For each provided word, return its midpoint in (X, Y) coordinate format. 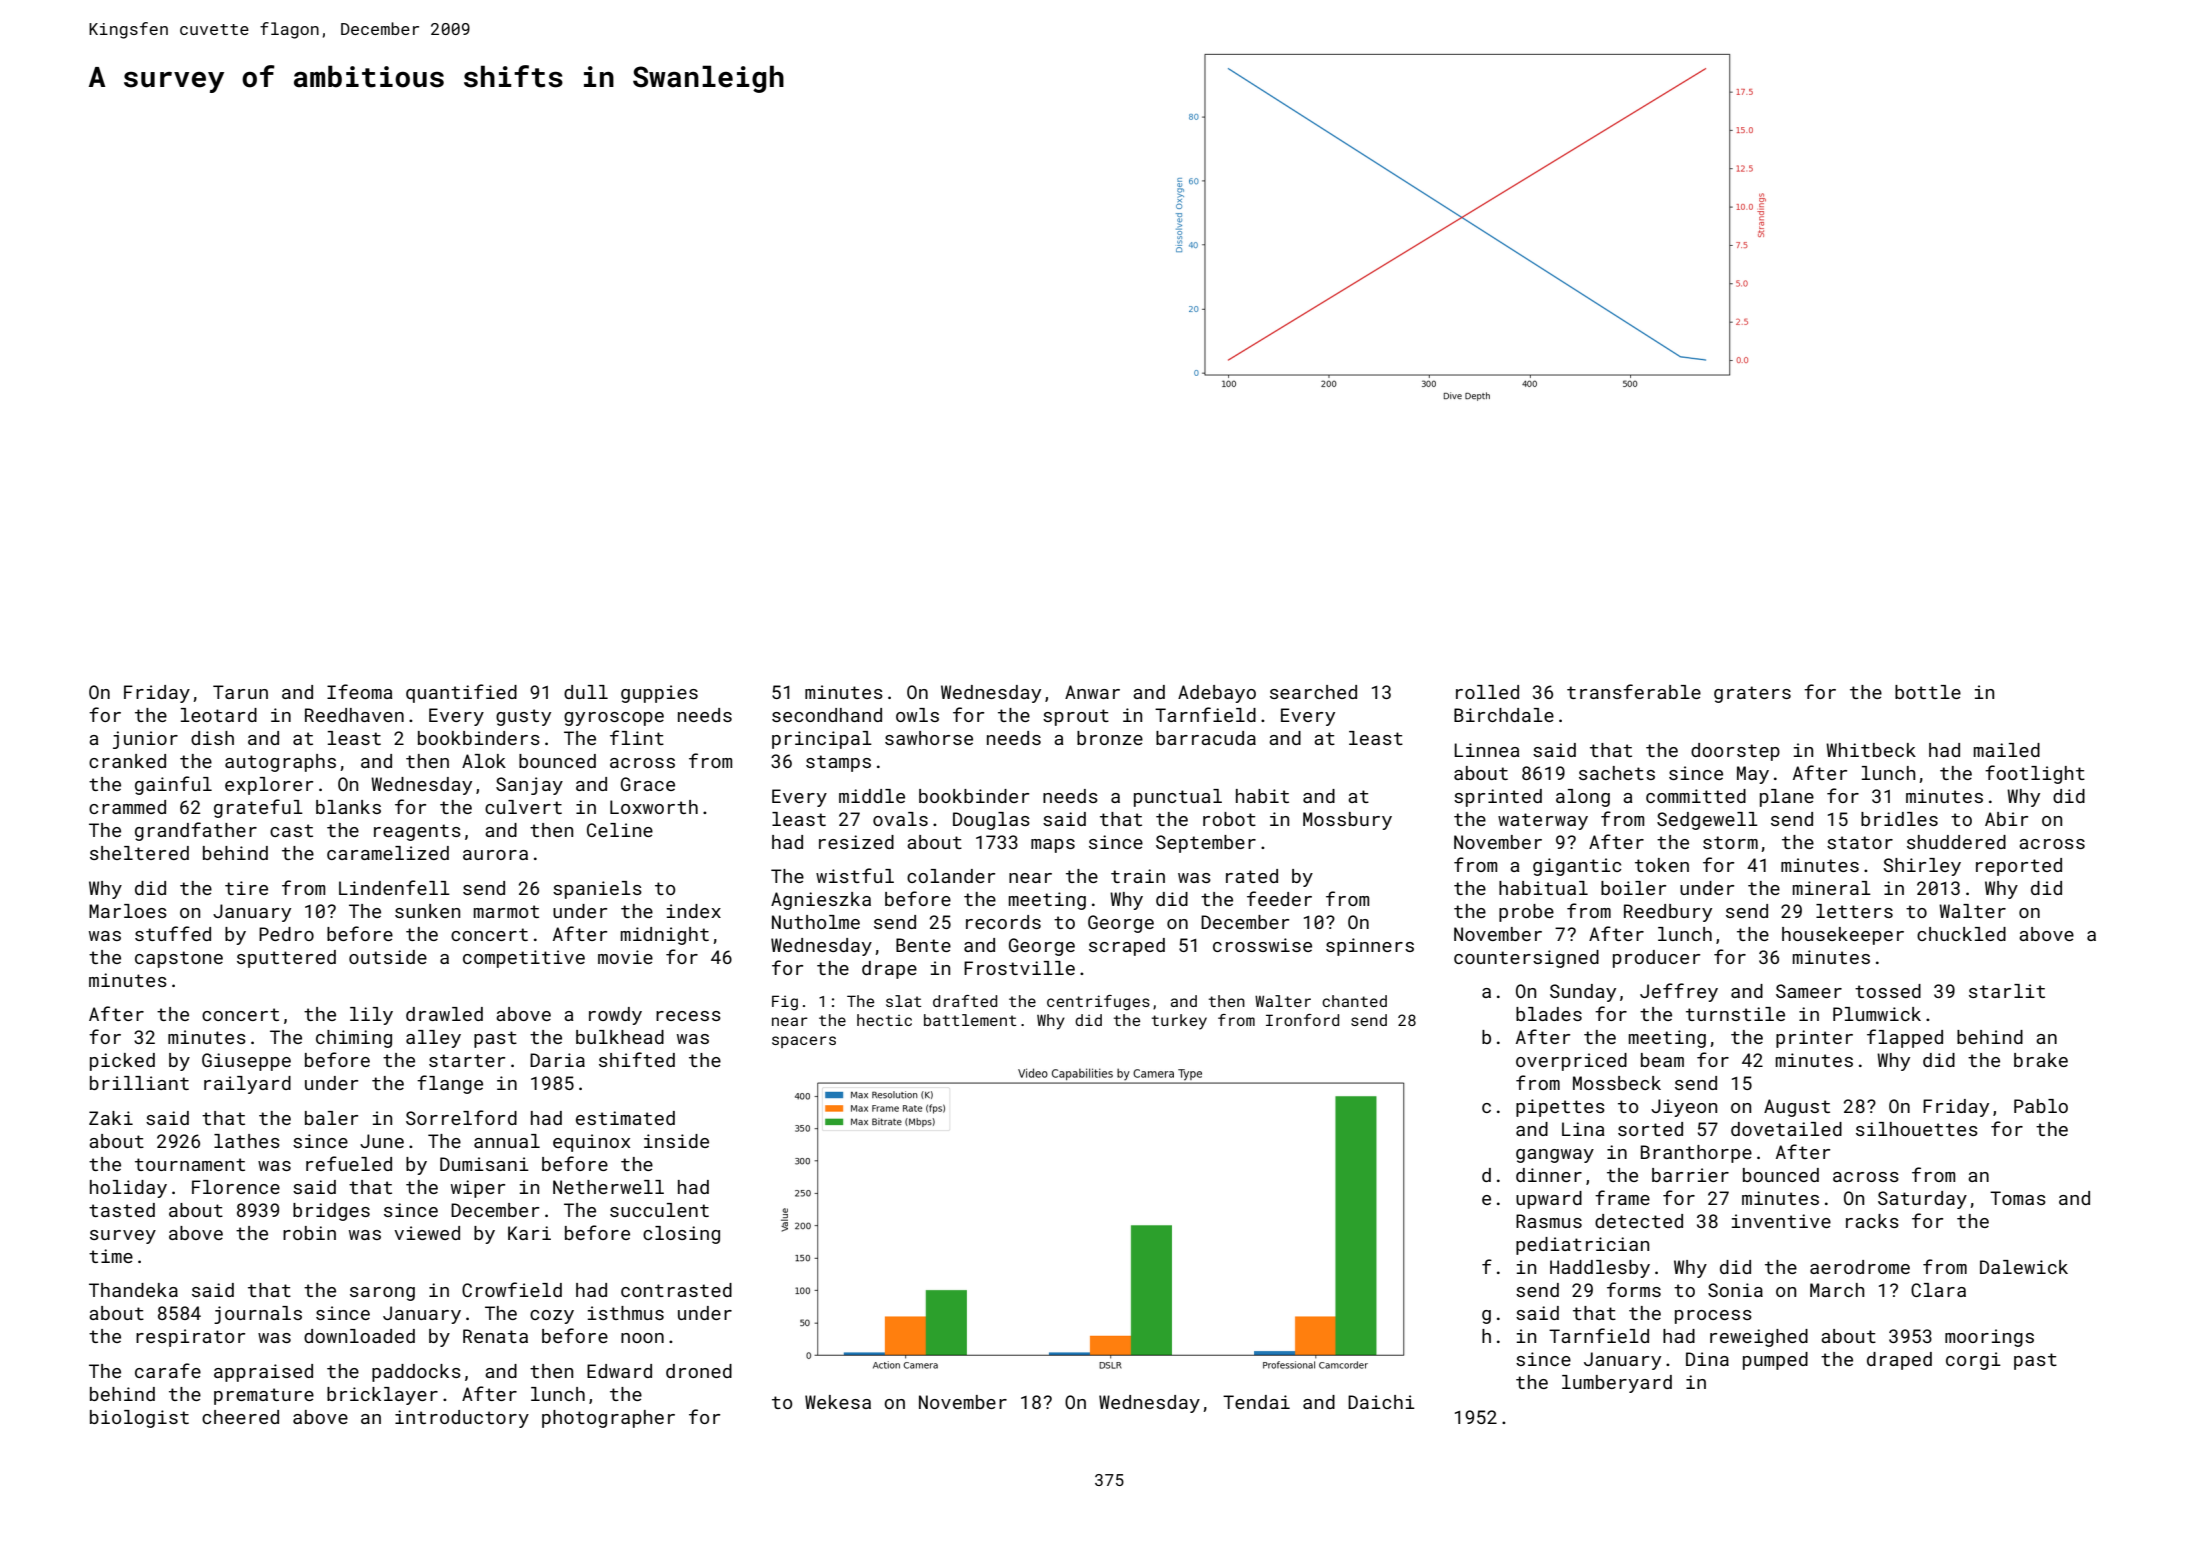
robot (1229, 819)
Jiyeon (1684, 1108)
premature (264, 1396)
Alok (484, 761)
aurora (495, 855)
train (1138, 876)
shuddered (1956, 842)
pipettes (1560, 1108)
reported (2019, 867)
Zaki (111, 1118)
